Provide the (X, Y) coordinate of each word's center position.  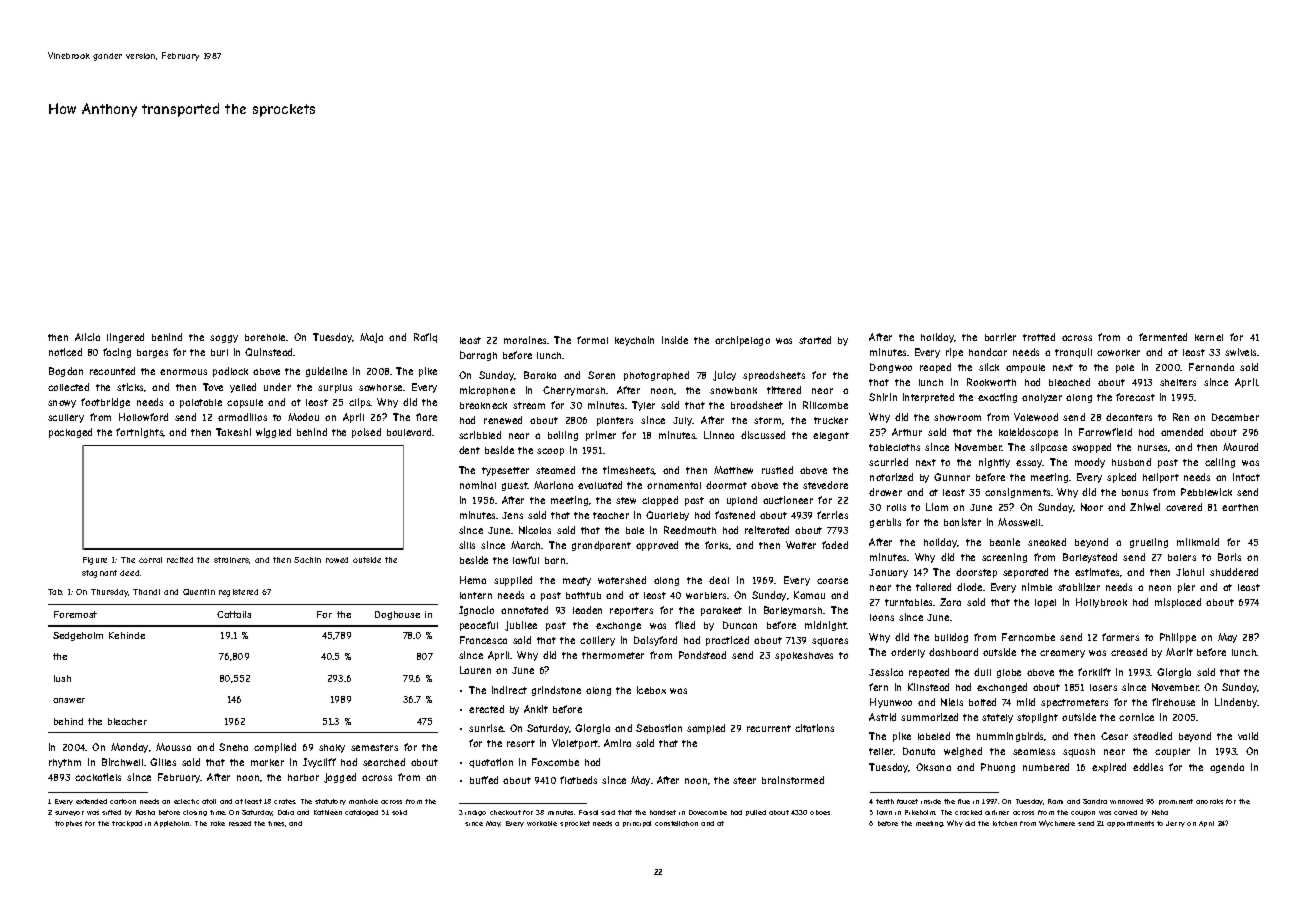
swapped (1091, 448)
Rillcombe (825, 405)
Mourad (1240, 447)
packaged (70, 433)
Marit (1179, 652)
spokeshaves (804, 656)
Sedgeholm (78, 636)
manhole (363, 801)
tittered (784, 390)
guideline (326, 372)
